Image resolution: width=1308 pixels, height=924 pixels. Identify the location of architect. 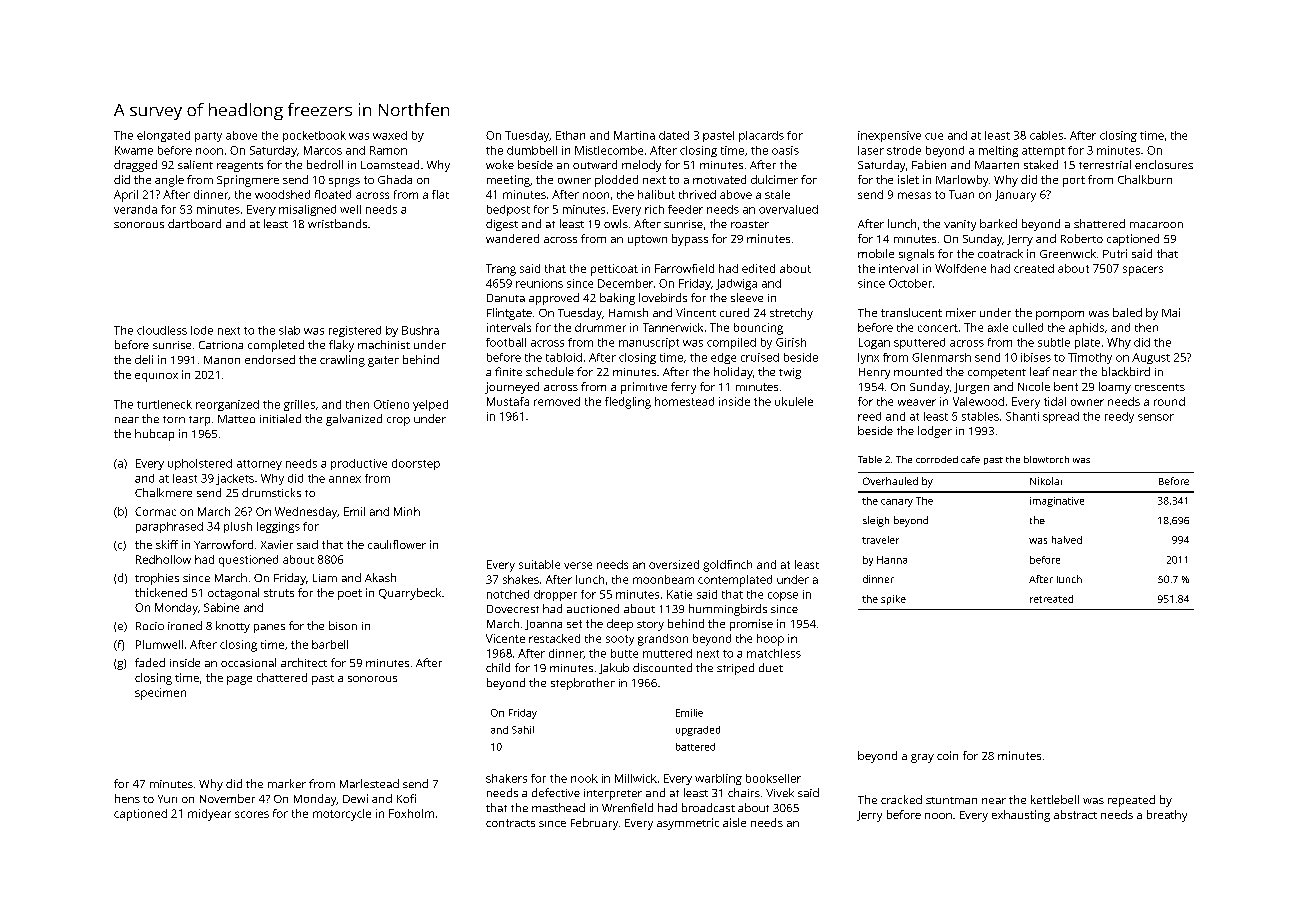
(304, 662).
